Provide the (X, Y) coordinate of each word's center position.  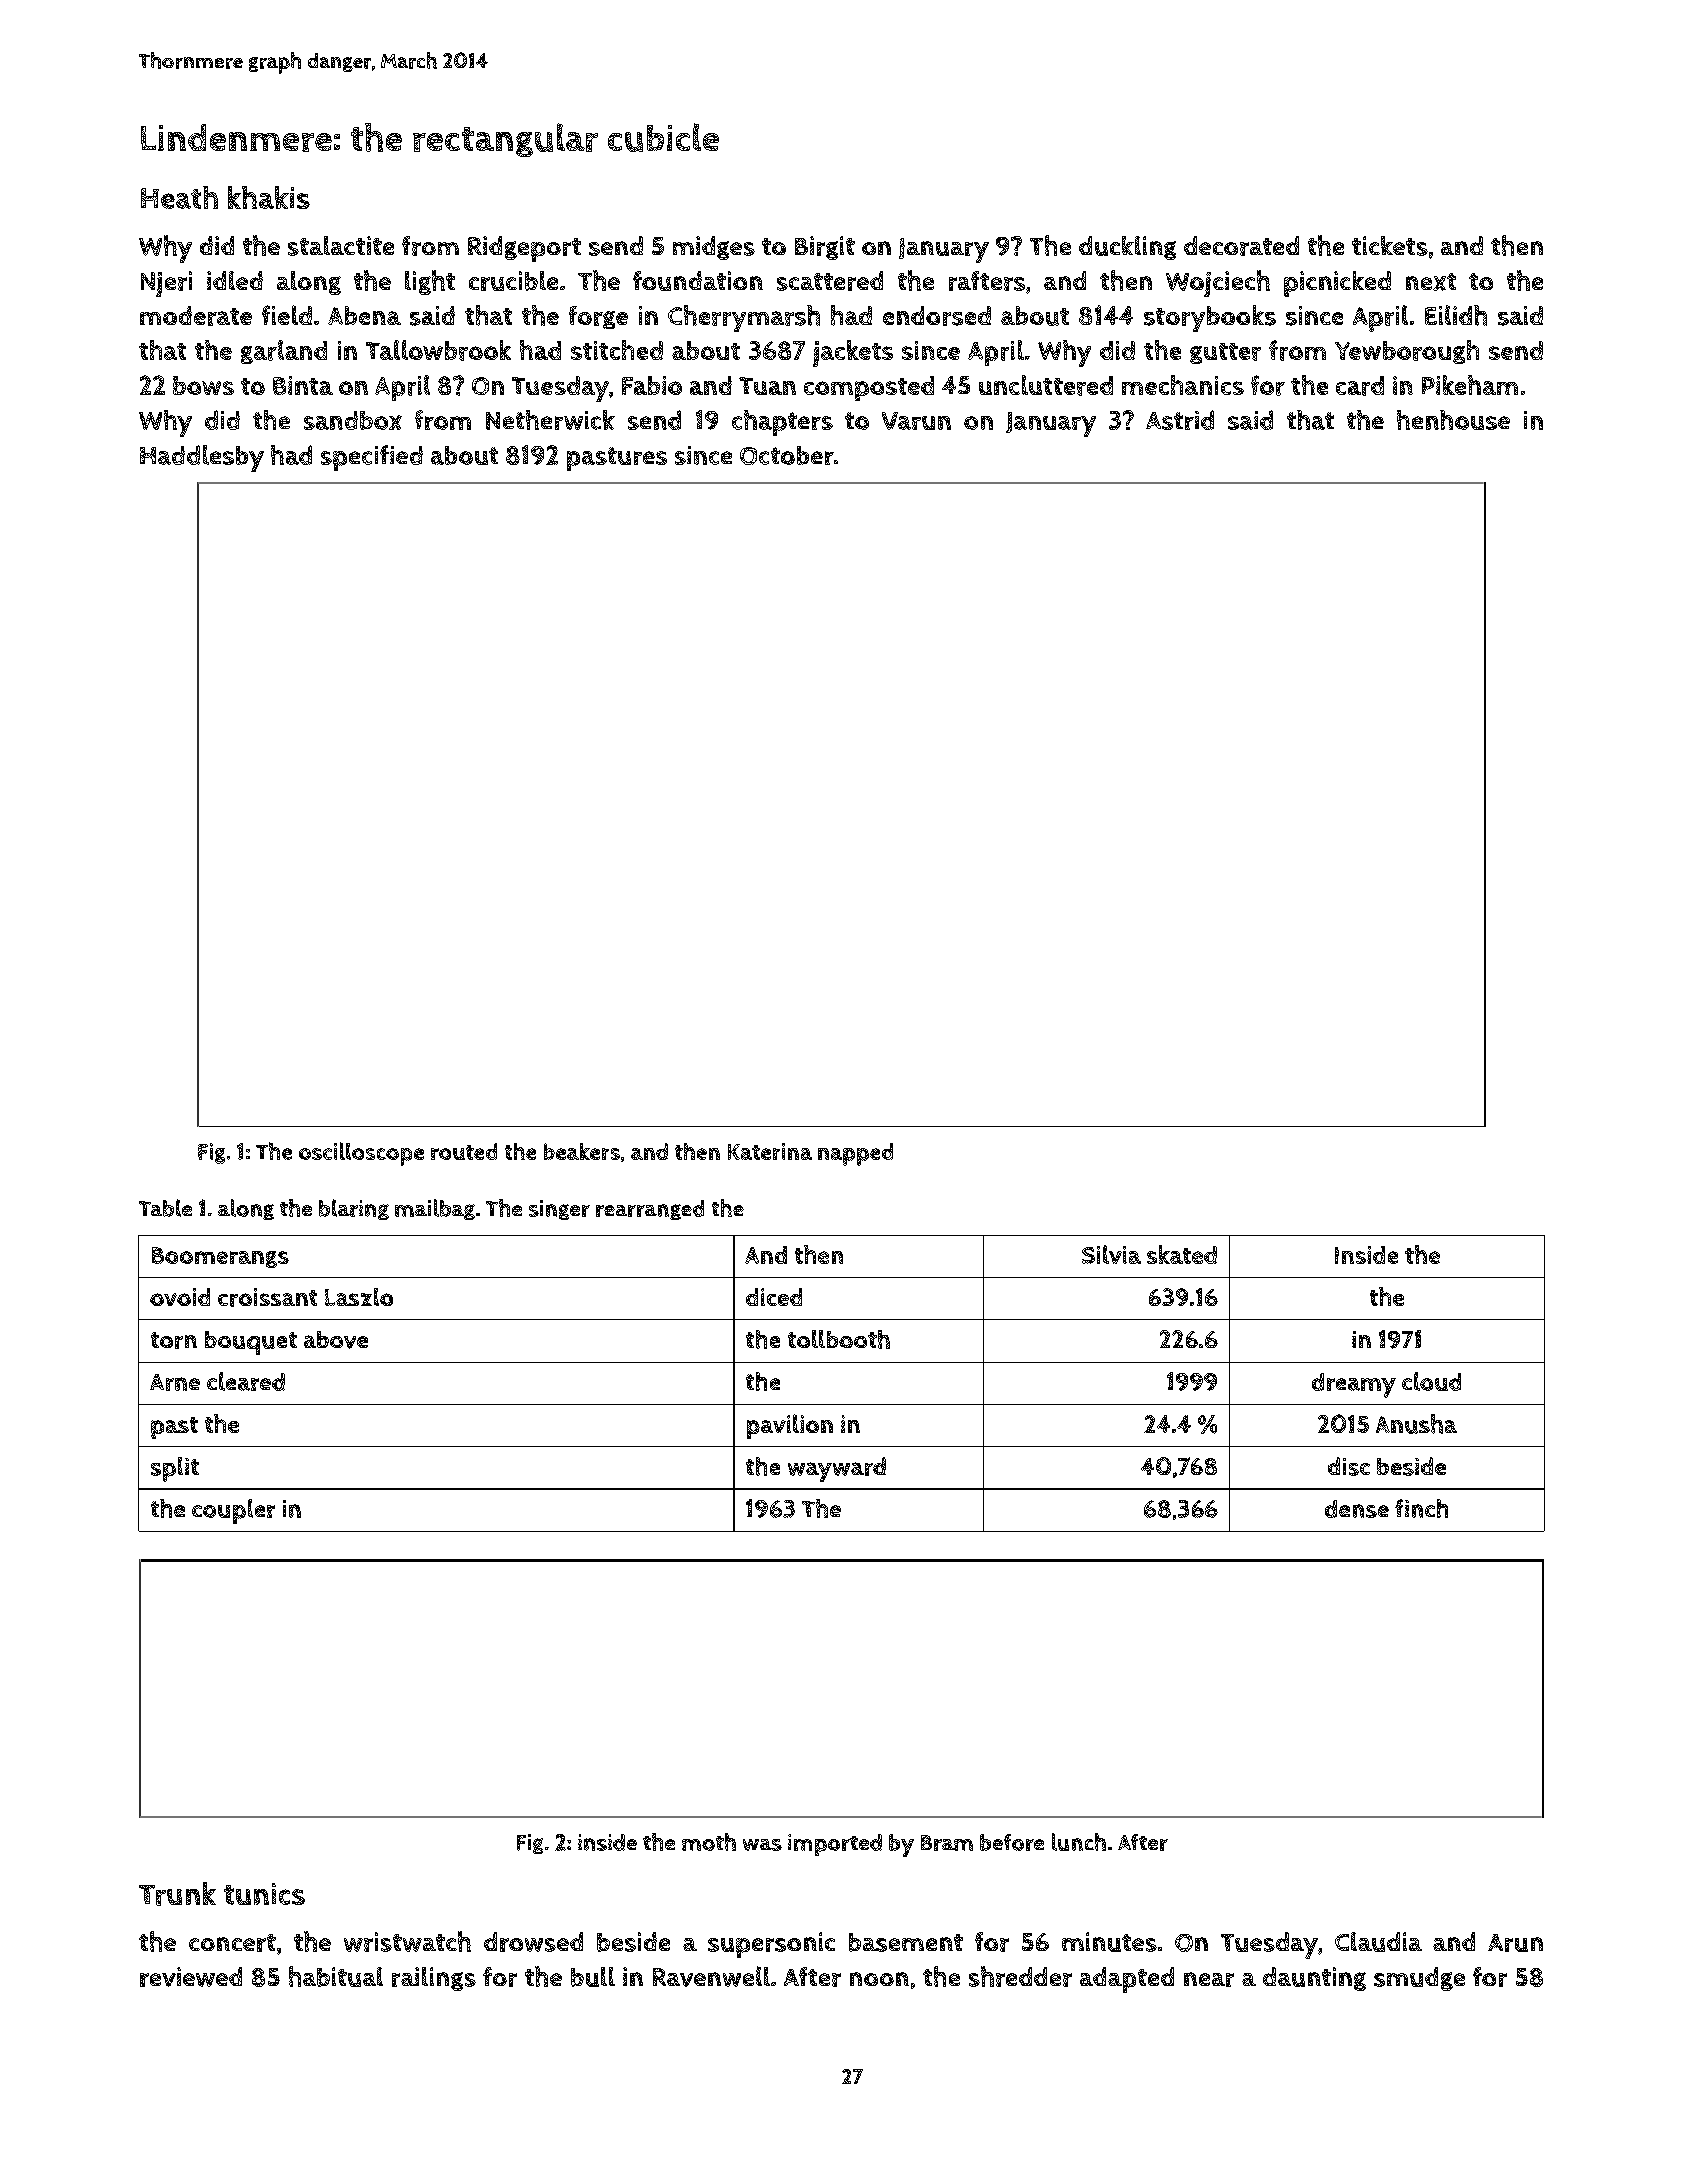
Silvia (1111, 1254)
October (787, 455)
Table (165, 1208)
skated (1182, 1254)
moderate (196, 316)
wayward (837, 1469)
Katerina (770, 1151)
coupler (233, 1511)
